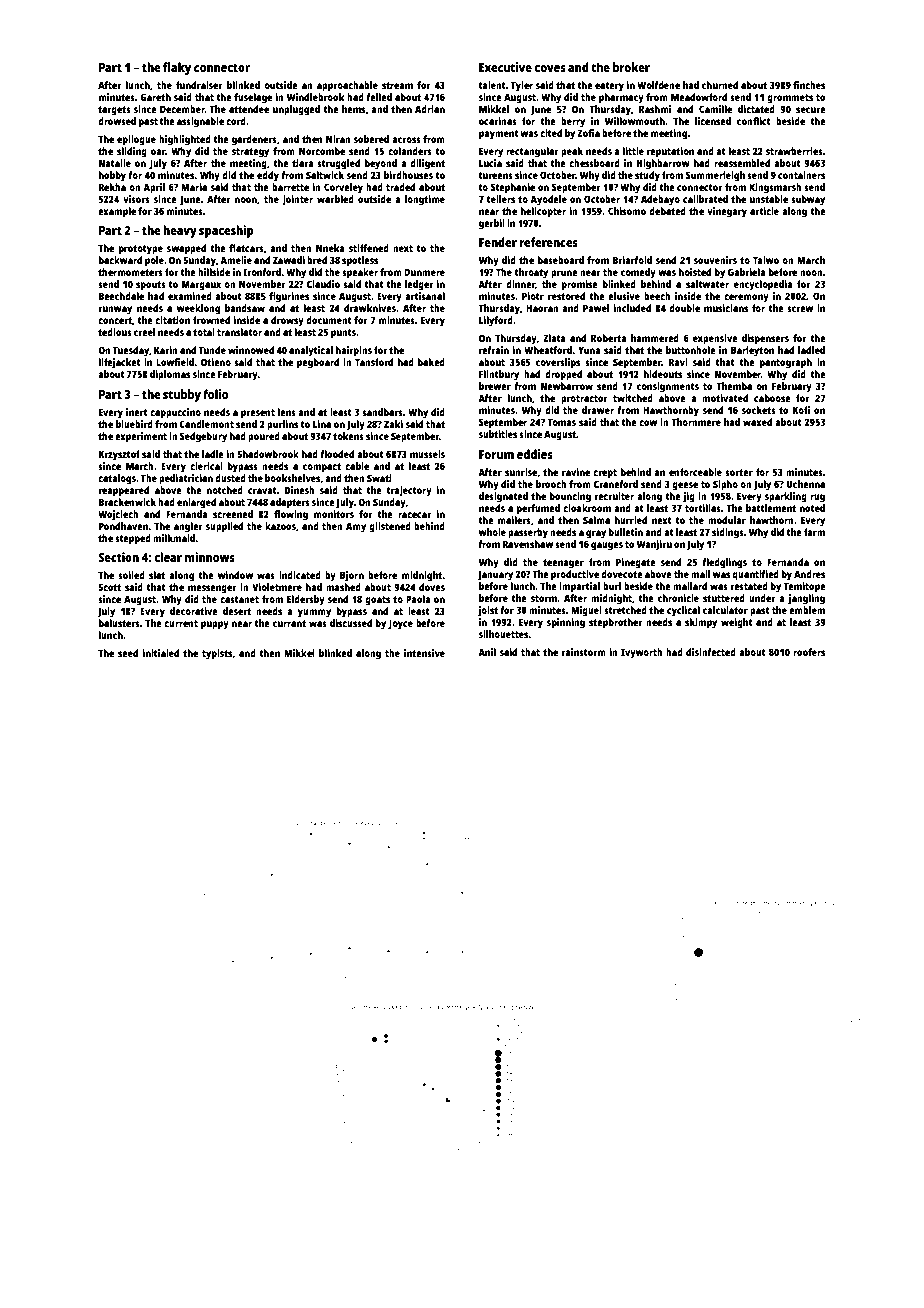  Describe the element at coordinates (814, 532) in the document. I see `farm` at that location.
